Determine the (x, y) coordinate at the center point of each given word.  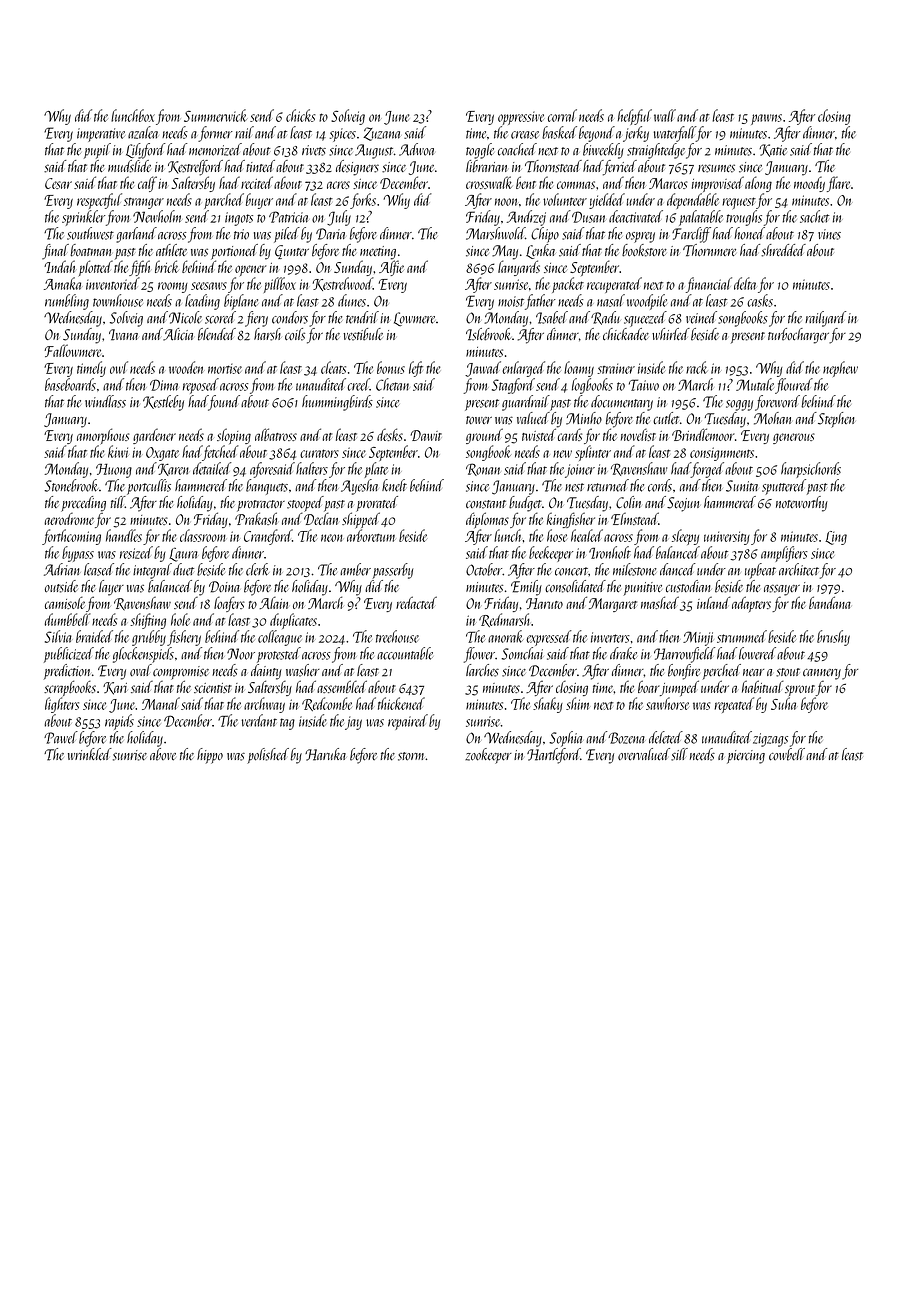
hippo (210, 756)
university (727, 538)
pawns (766, 119)
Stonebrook (71, 485)
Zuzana (381, 134)
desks (390, 434)
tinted (260, 166)
